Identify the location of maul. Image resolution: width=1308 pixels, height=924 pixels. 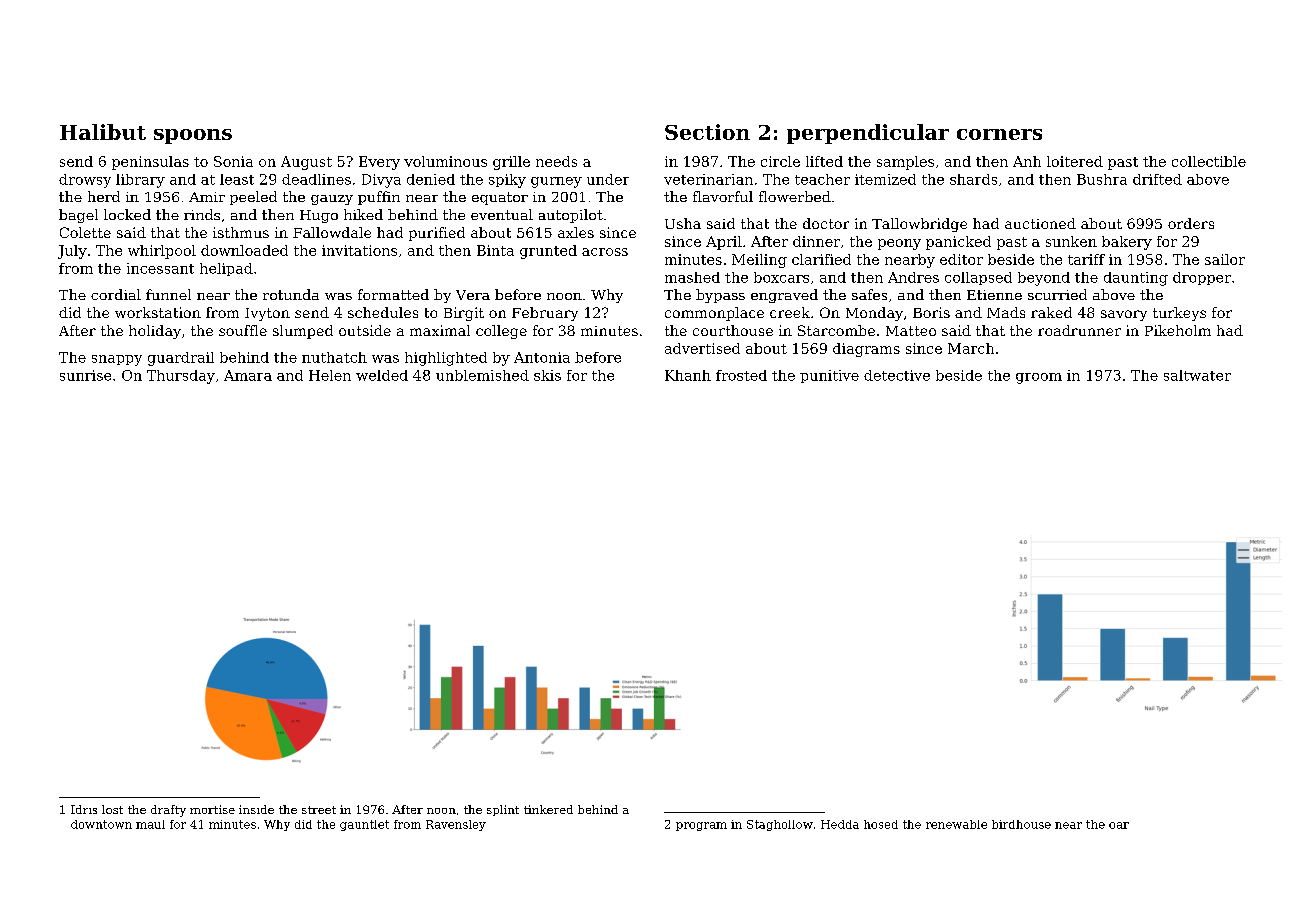
(150, 824).
